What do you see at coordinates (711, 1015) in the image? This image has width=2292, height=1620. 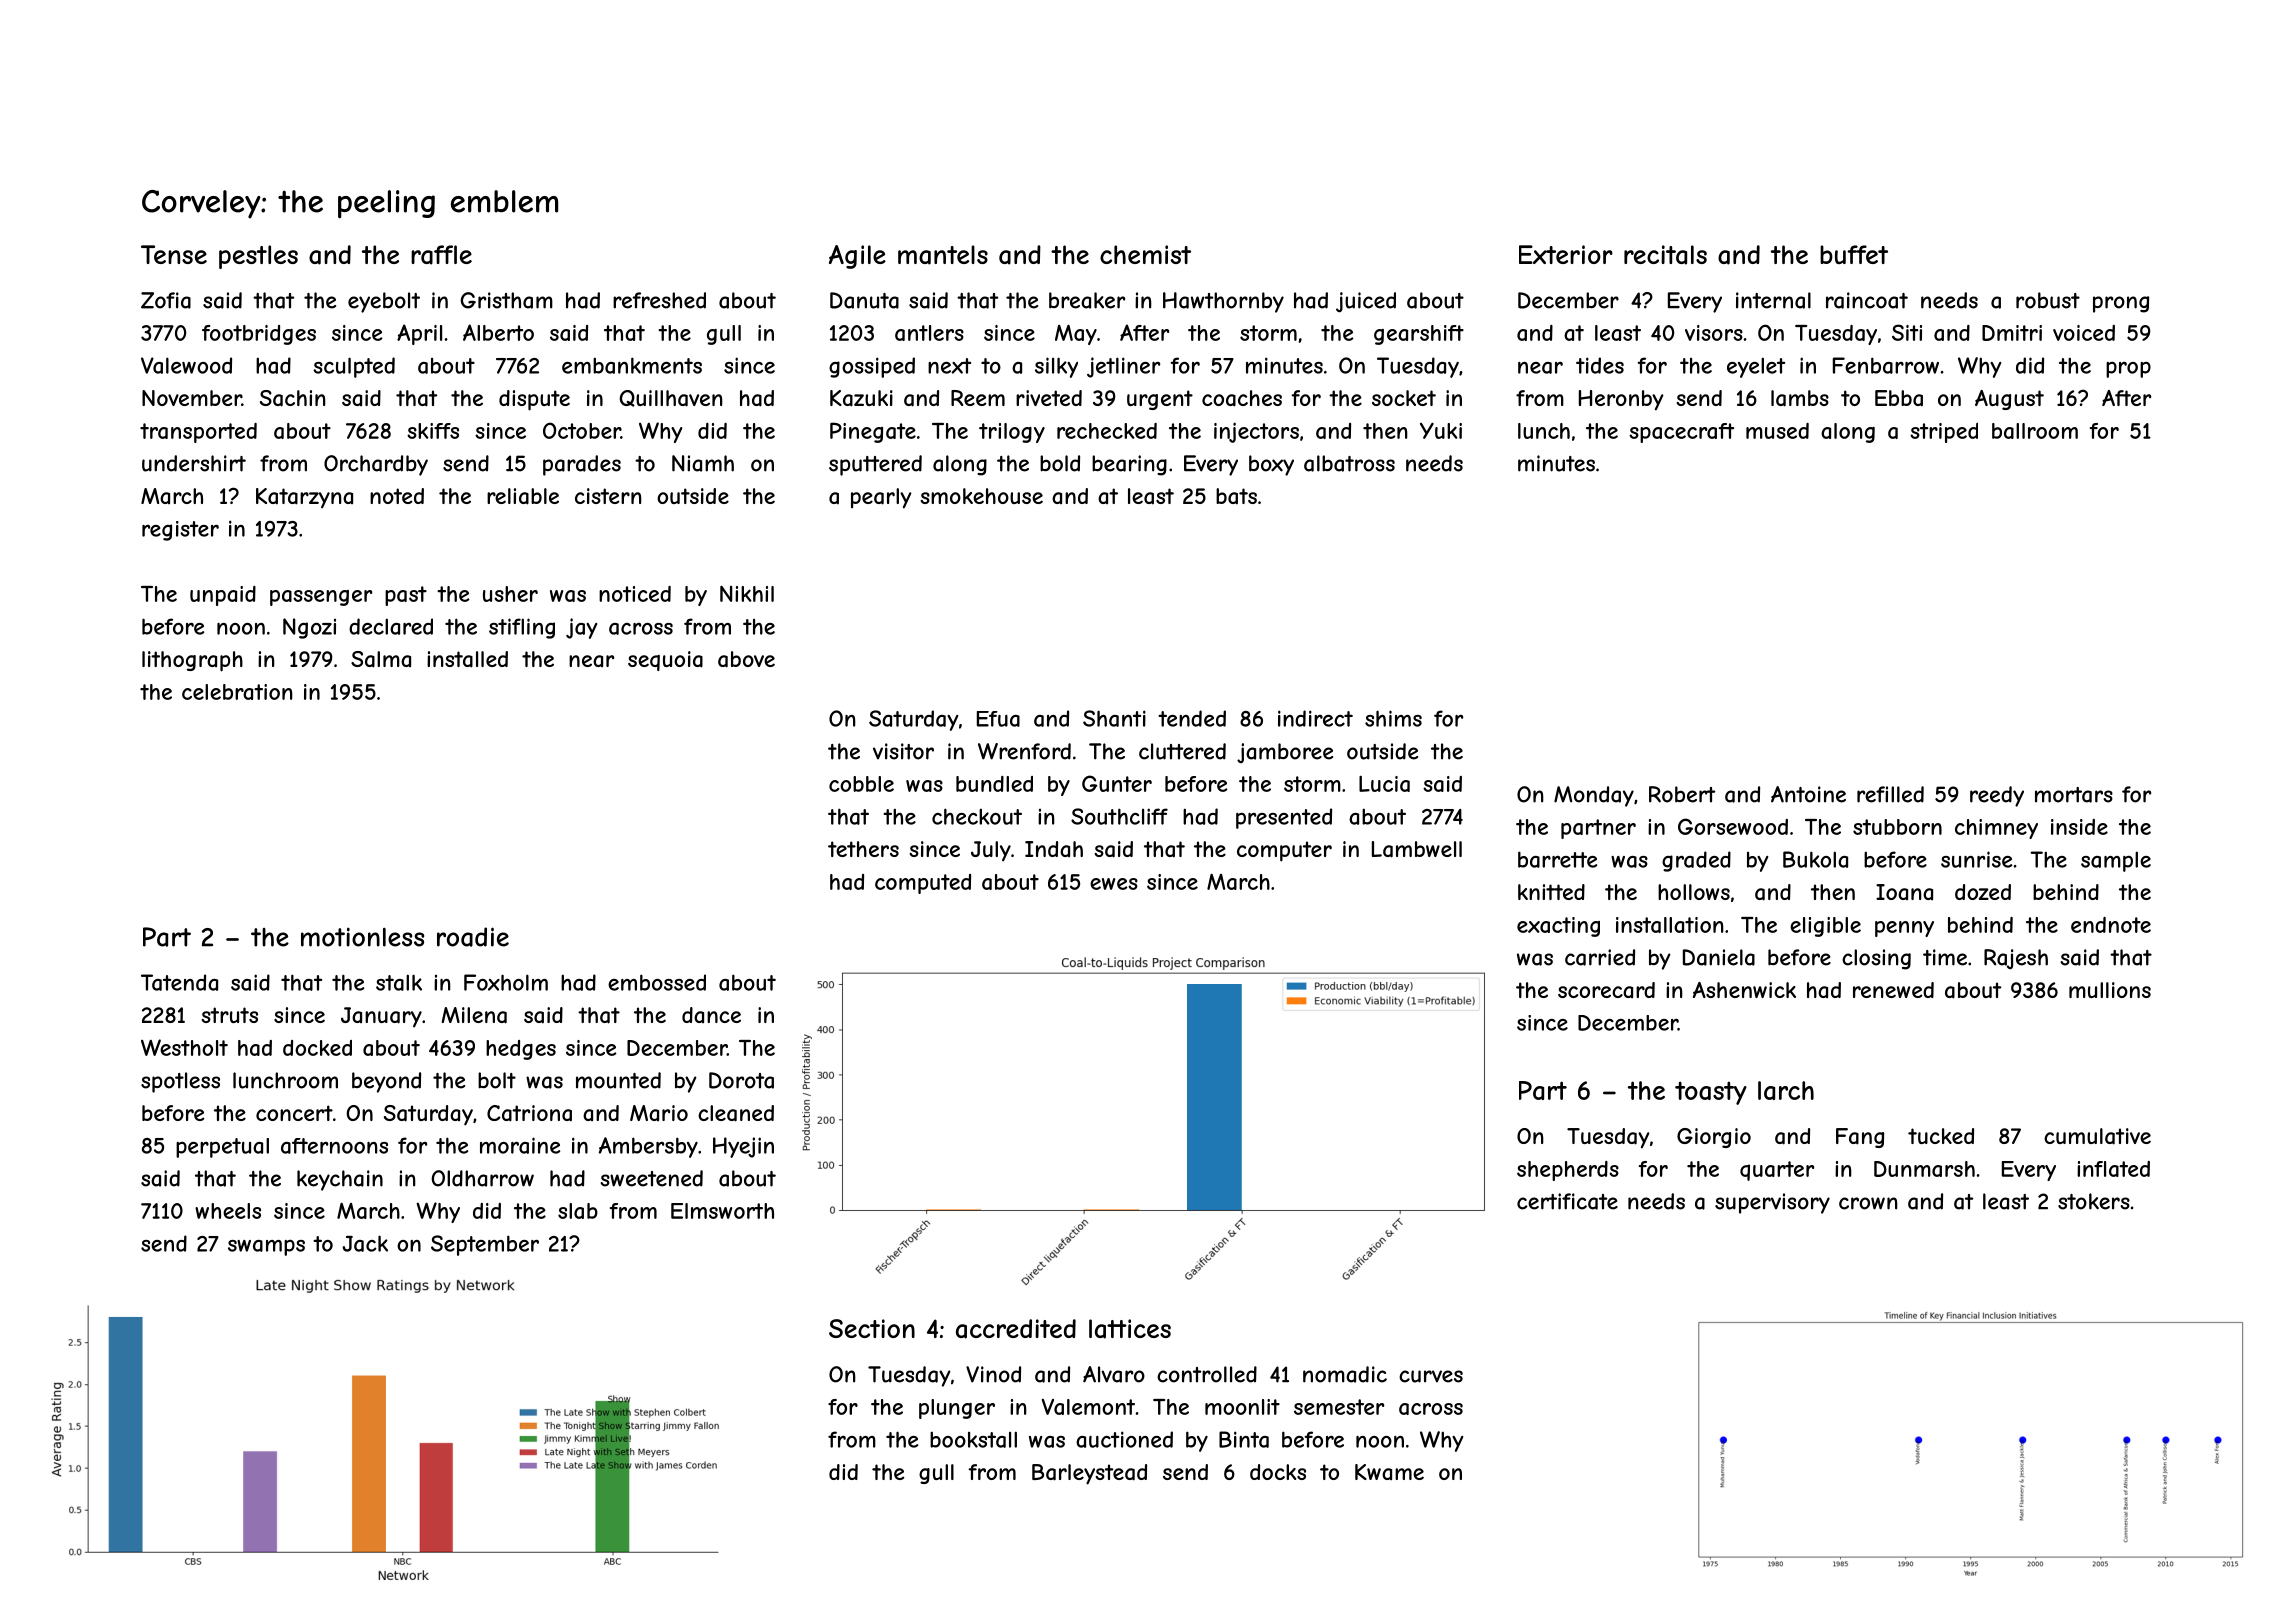 I see `dance` at bounding box center [711, 1015].
